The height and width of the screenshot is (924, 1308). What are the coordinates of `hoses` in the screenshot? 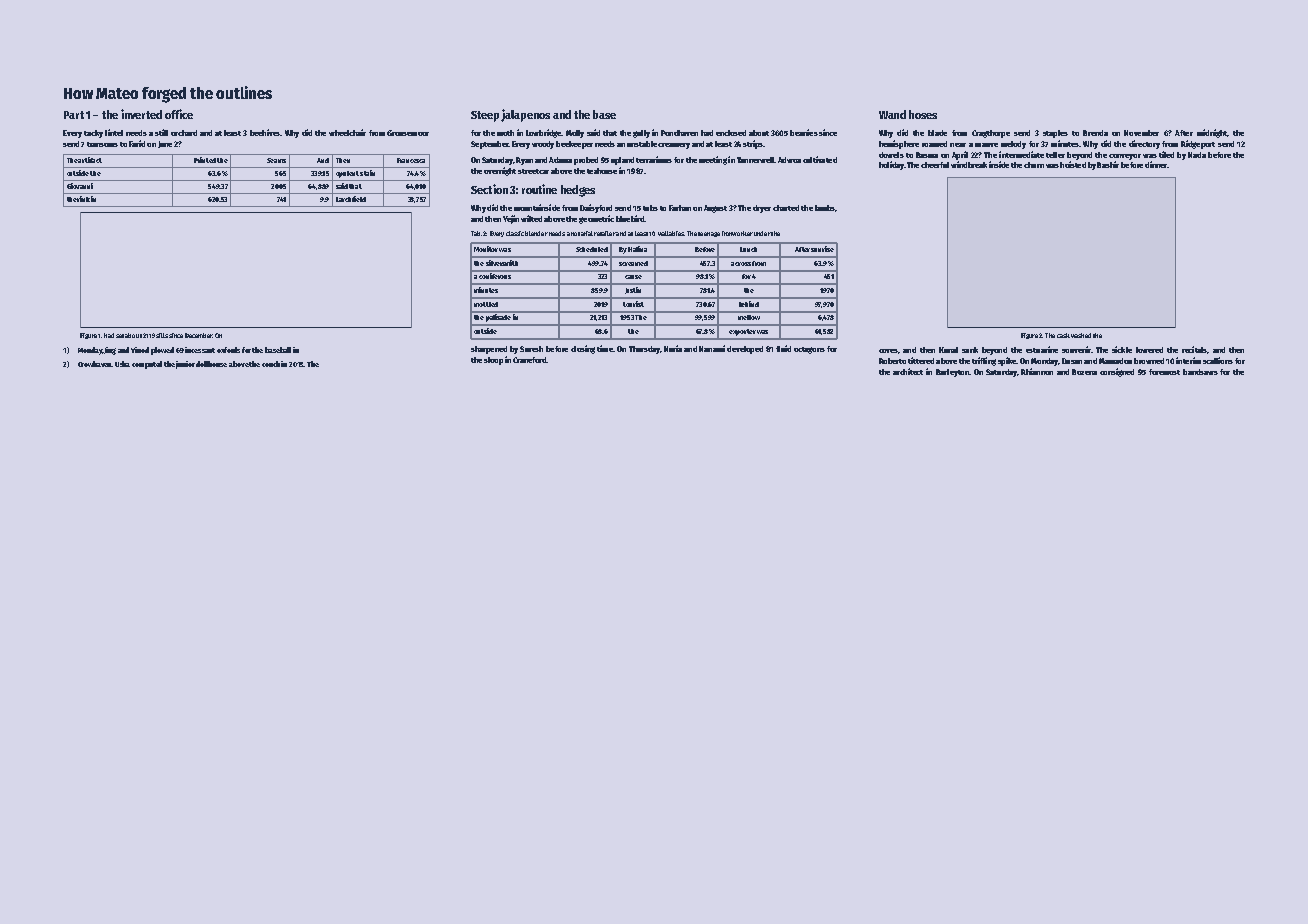 It's located at (923, 114).
